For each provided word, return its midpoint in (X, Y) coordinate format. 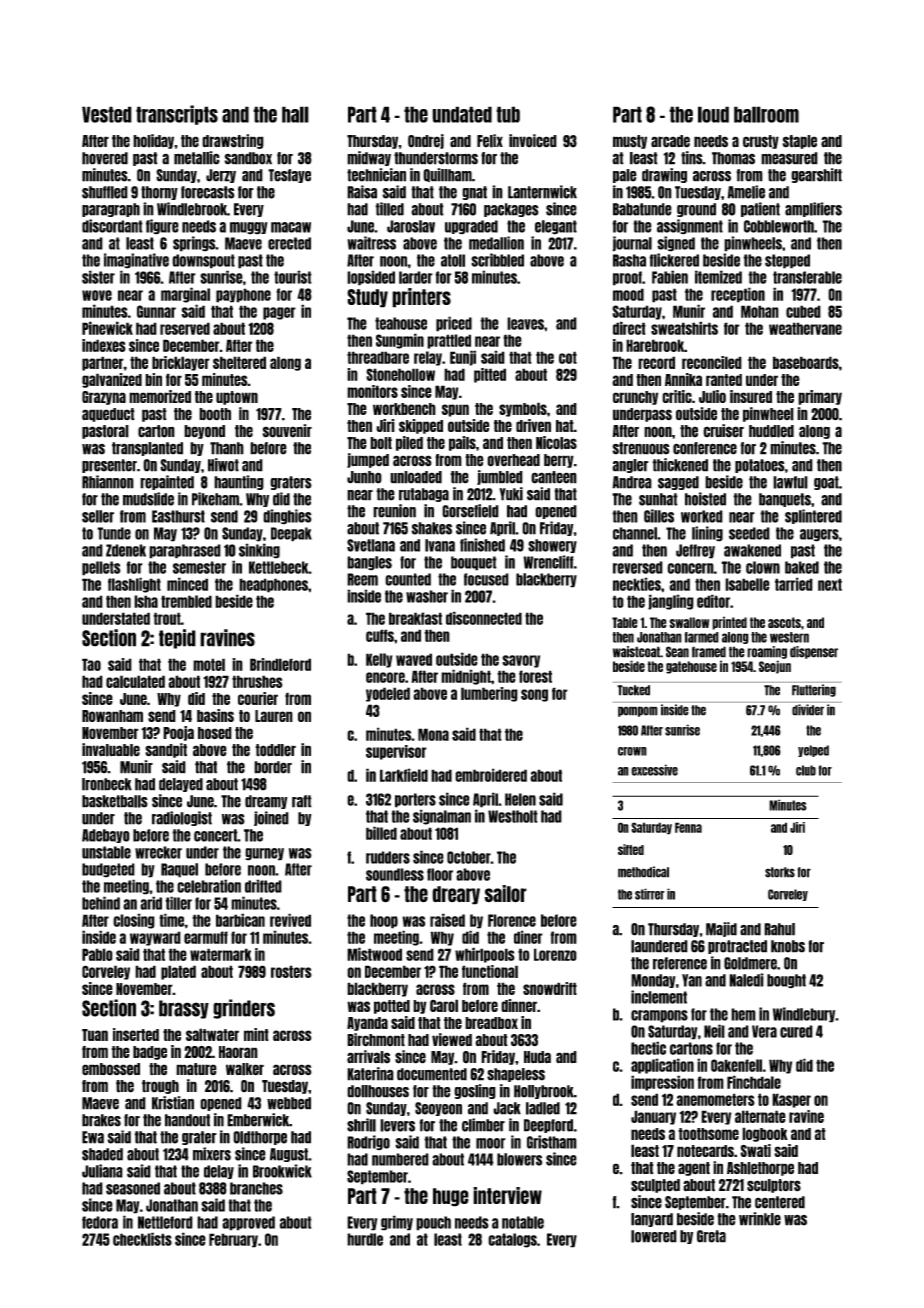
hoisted (705, 499)
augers (819, 535)
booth (215, 414)
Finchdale (754, 1082)
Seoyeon (438, 1109)
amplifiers (813, 209)
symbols (523, 409)
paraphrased (185, 551)
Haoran (238, 1052)
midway (369, 158)
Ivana (440, 545)
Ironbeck (107, 784)
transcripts (177, 115)
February (233, 1240)
